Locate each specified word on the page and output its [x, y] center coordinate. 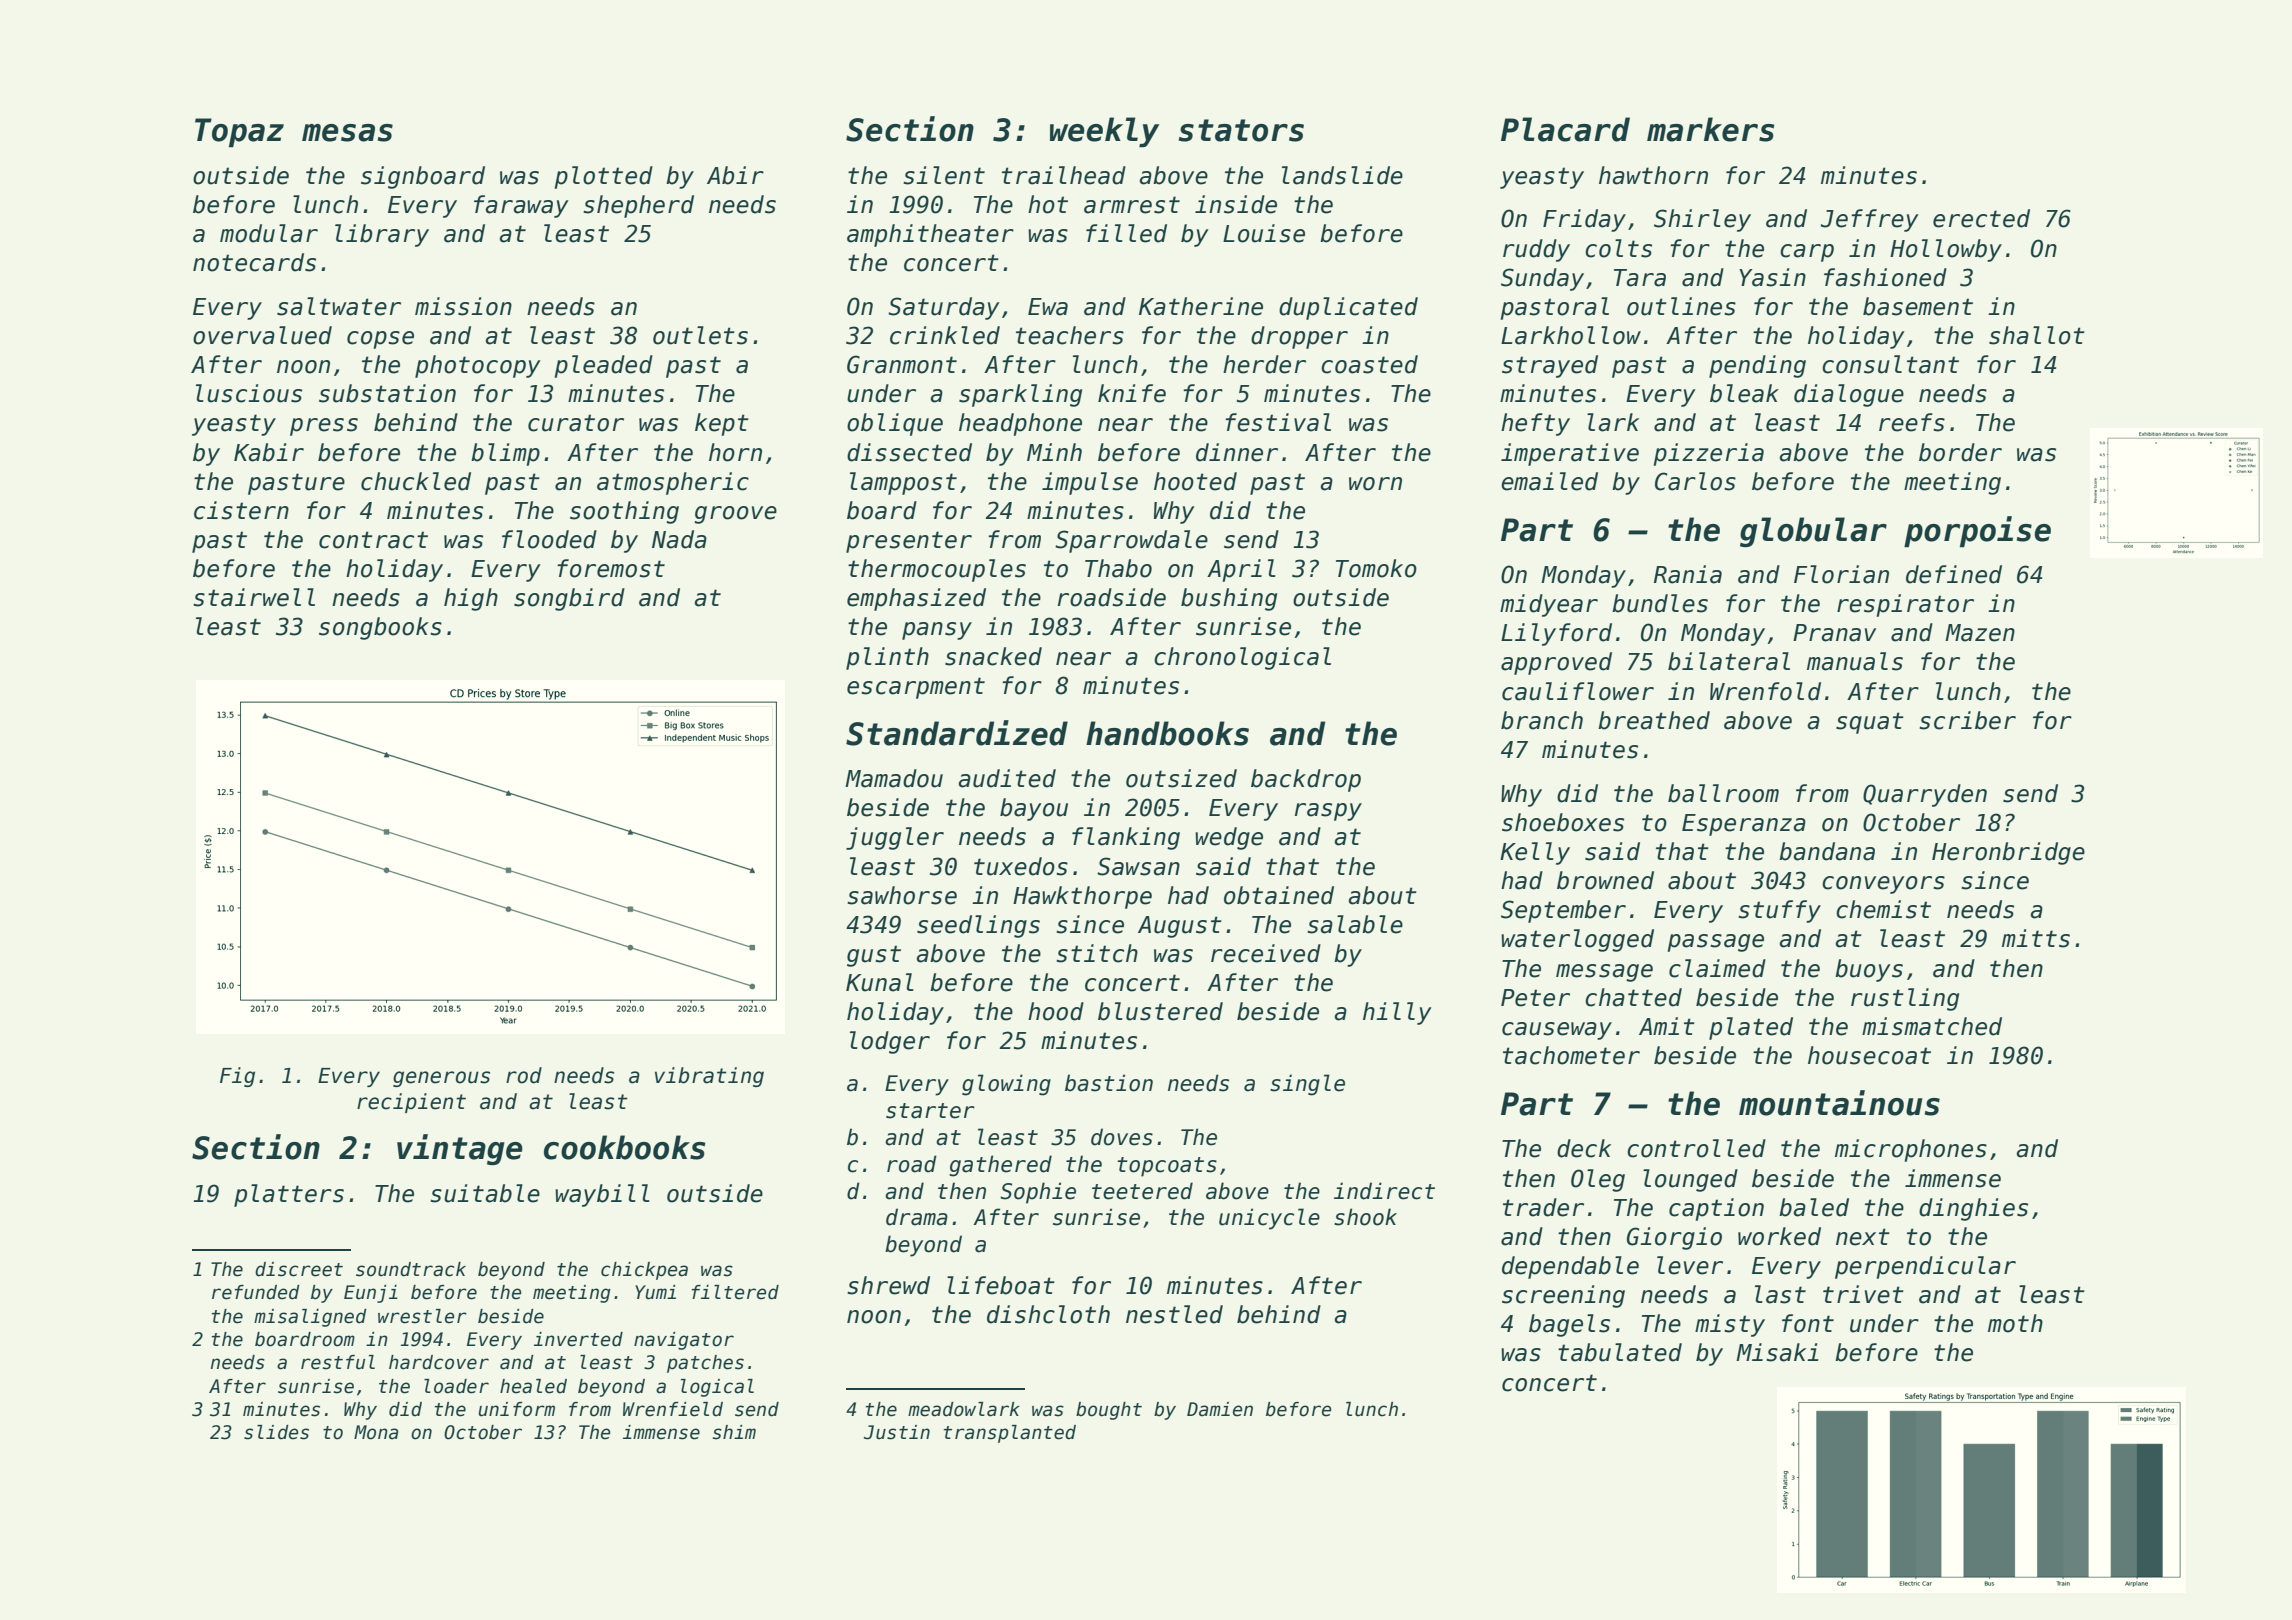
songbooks [380, 628]
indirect [1384, 1191]
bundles [1660, 603]
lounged [1690, 1180]
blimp [505, 454]
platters [289, 1195]
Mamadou [894, 778]
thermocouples [937, 570]
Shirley [1702, 220]
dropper [1299, 337]
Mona [376, 1432]
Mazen [1980, 633]
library [382, 235]
